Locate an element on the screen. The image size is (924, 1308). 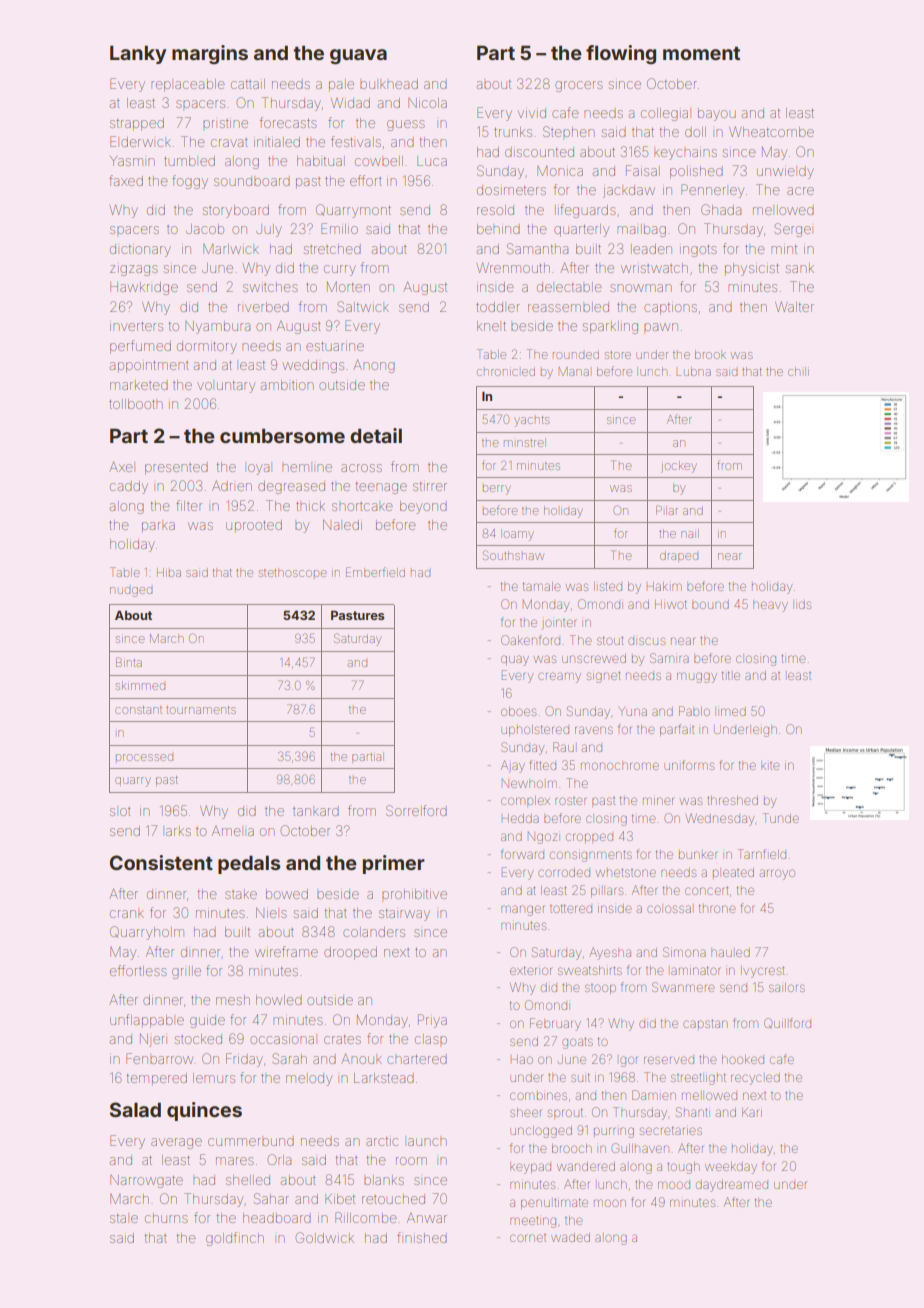
Yuna is located at coordinates (633, 711).
